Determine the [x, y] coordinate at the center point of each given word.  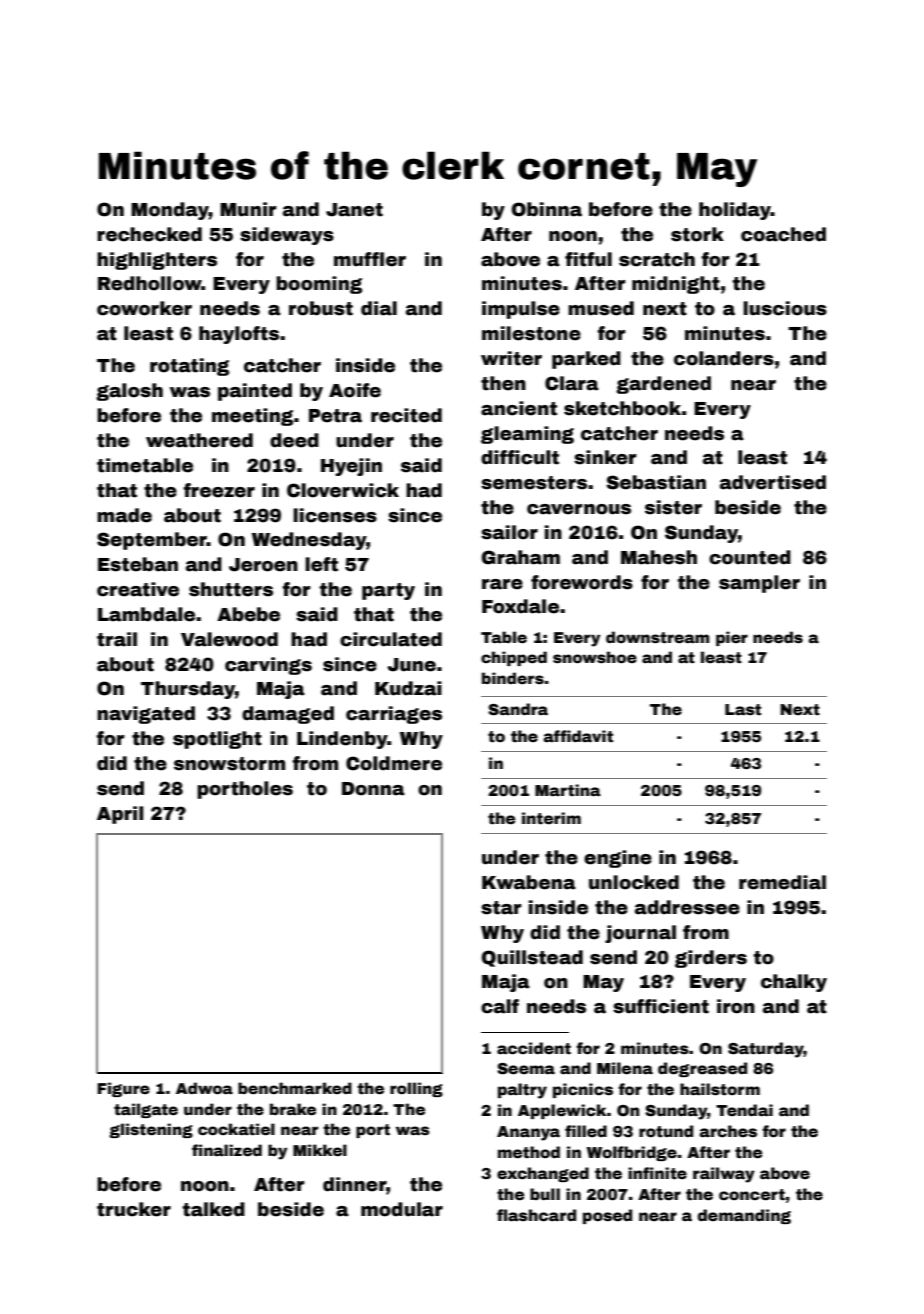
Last [743, 710]
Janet [354, 210]
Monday [170, 211]
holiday [735, 211]
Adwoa [204, 1088]
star [501, 908]
